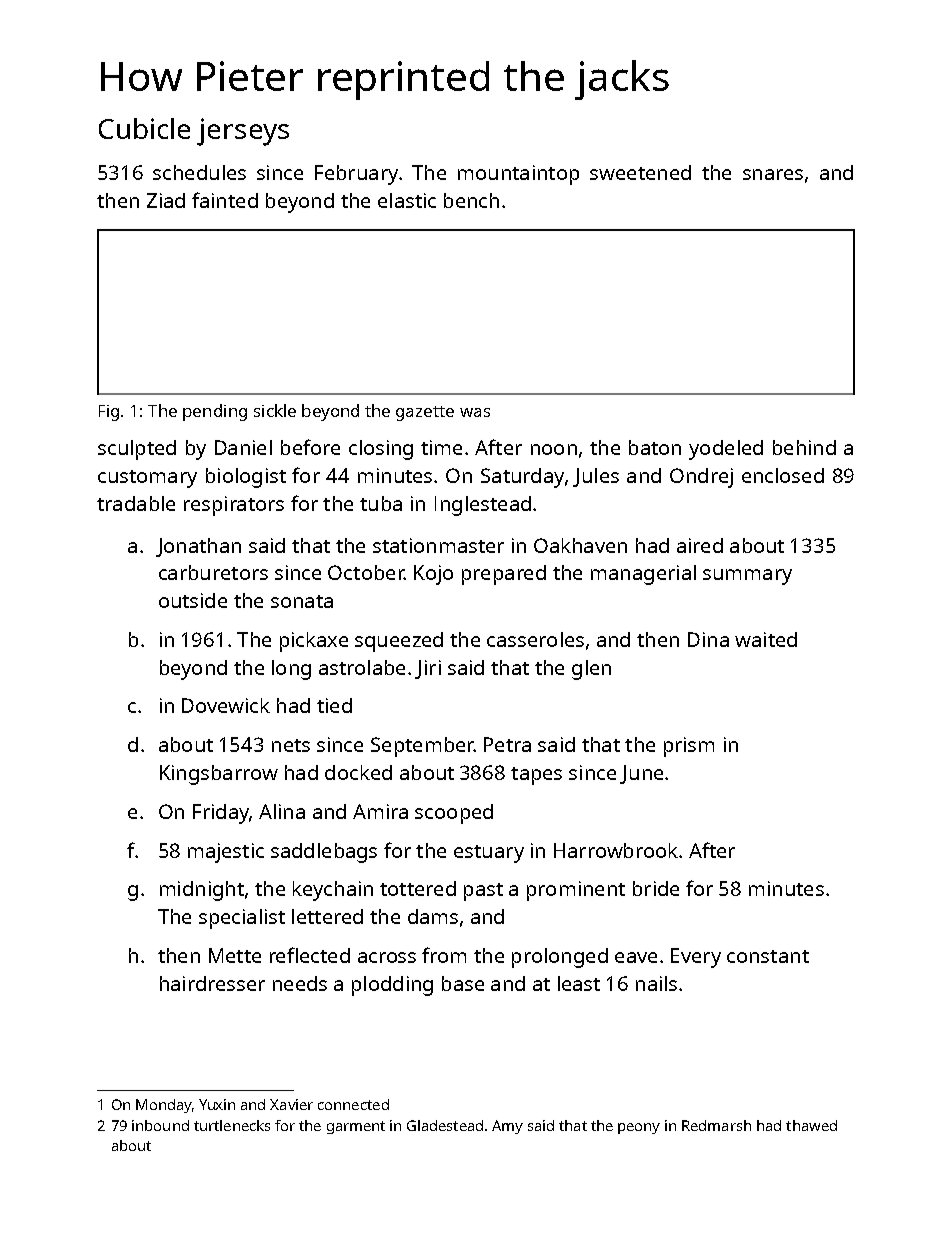  I want to click on mountaintop, so click(518, 175).
